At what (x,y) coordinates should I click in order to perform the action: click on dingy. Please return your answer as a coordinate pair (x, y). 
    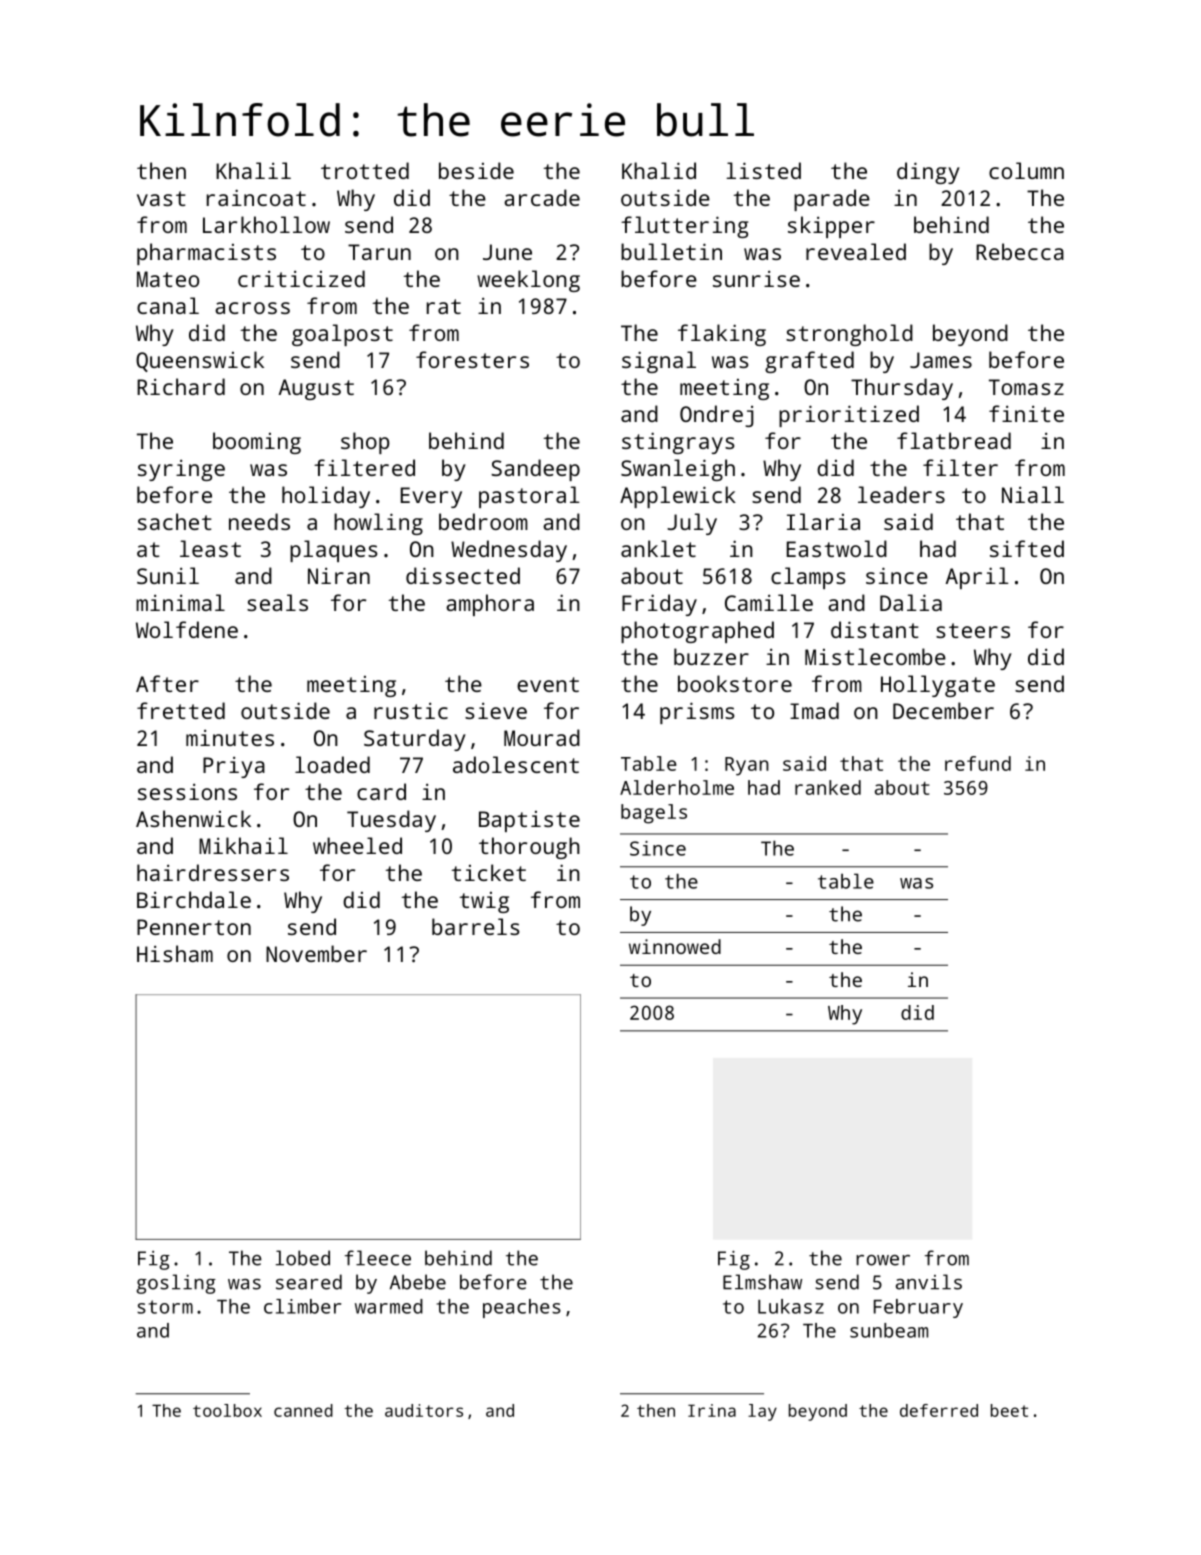
    Looking at the image, I should click on (928, 173).
